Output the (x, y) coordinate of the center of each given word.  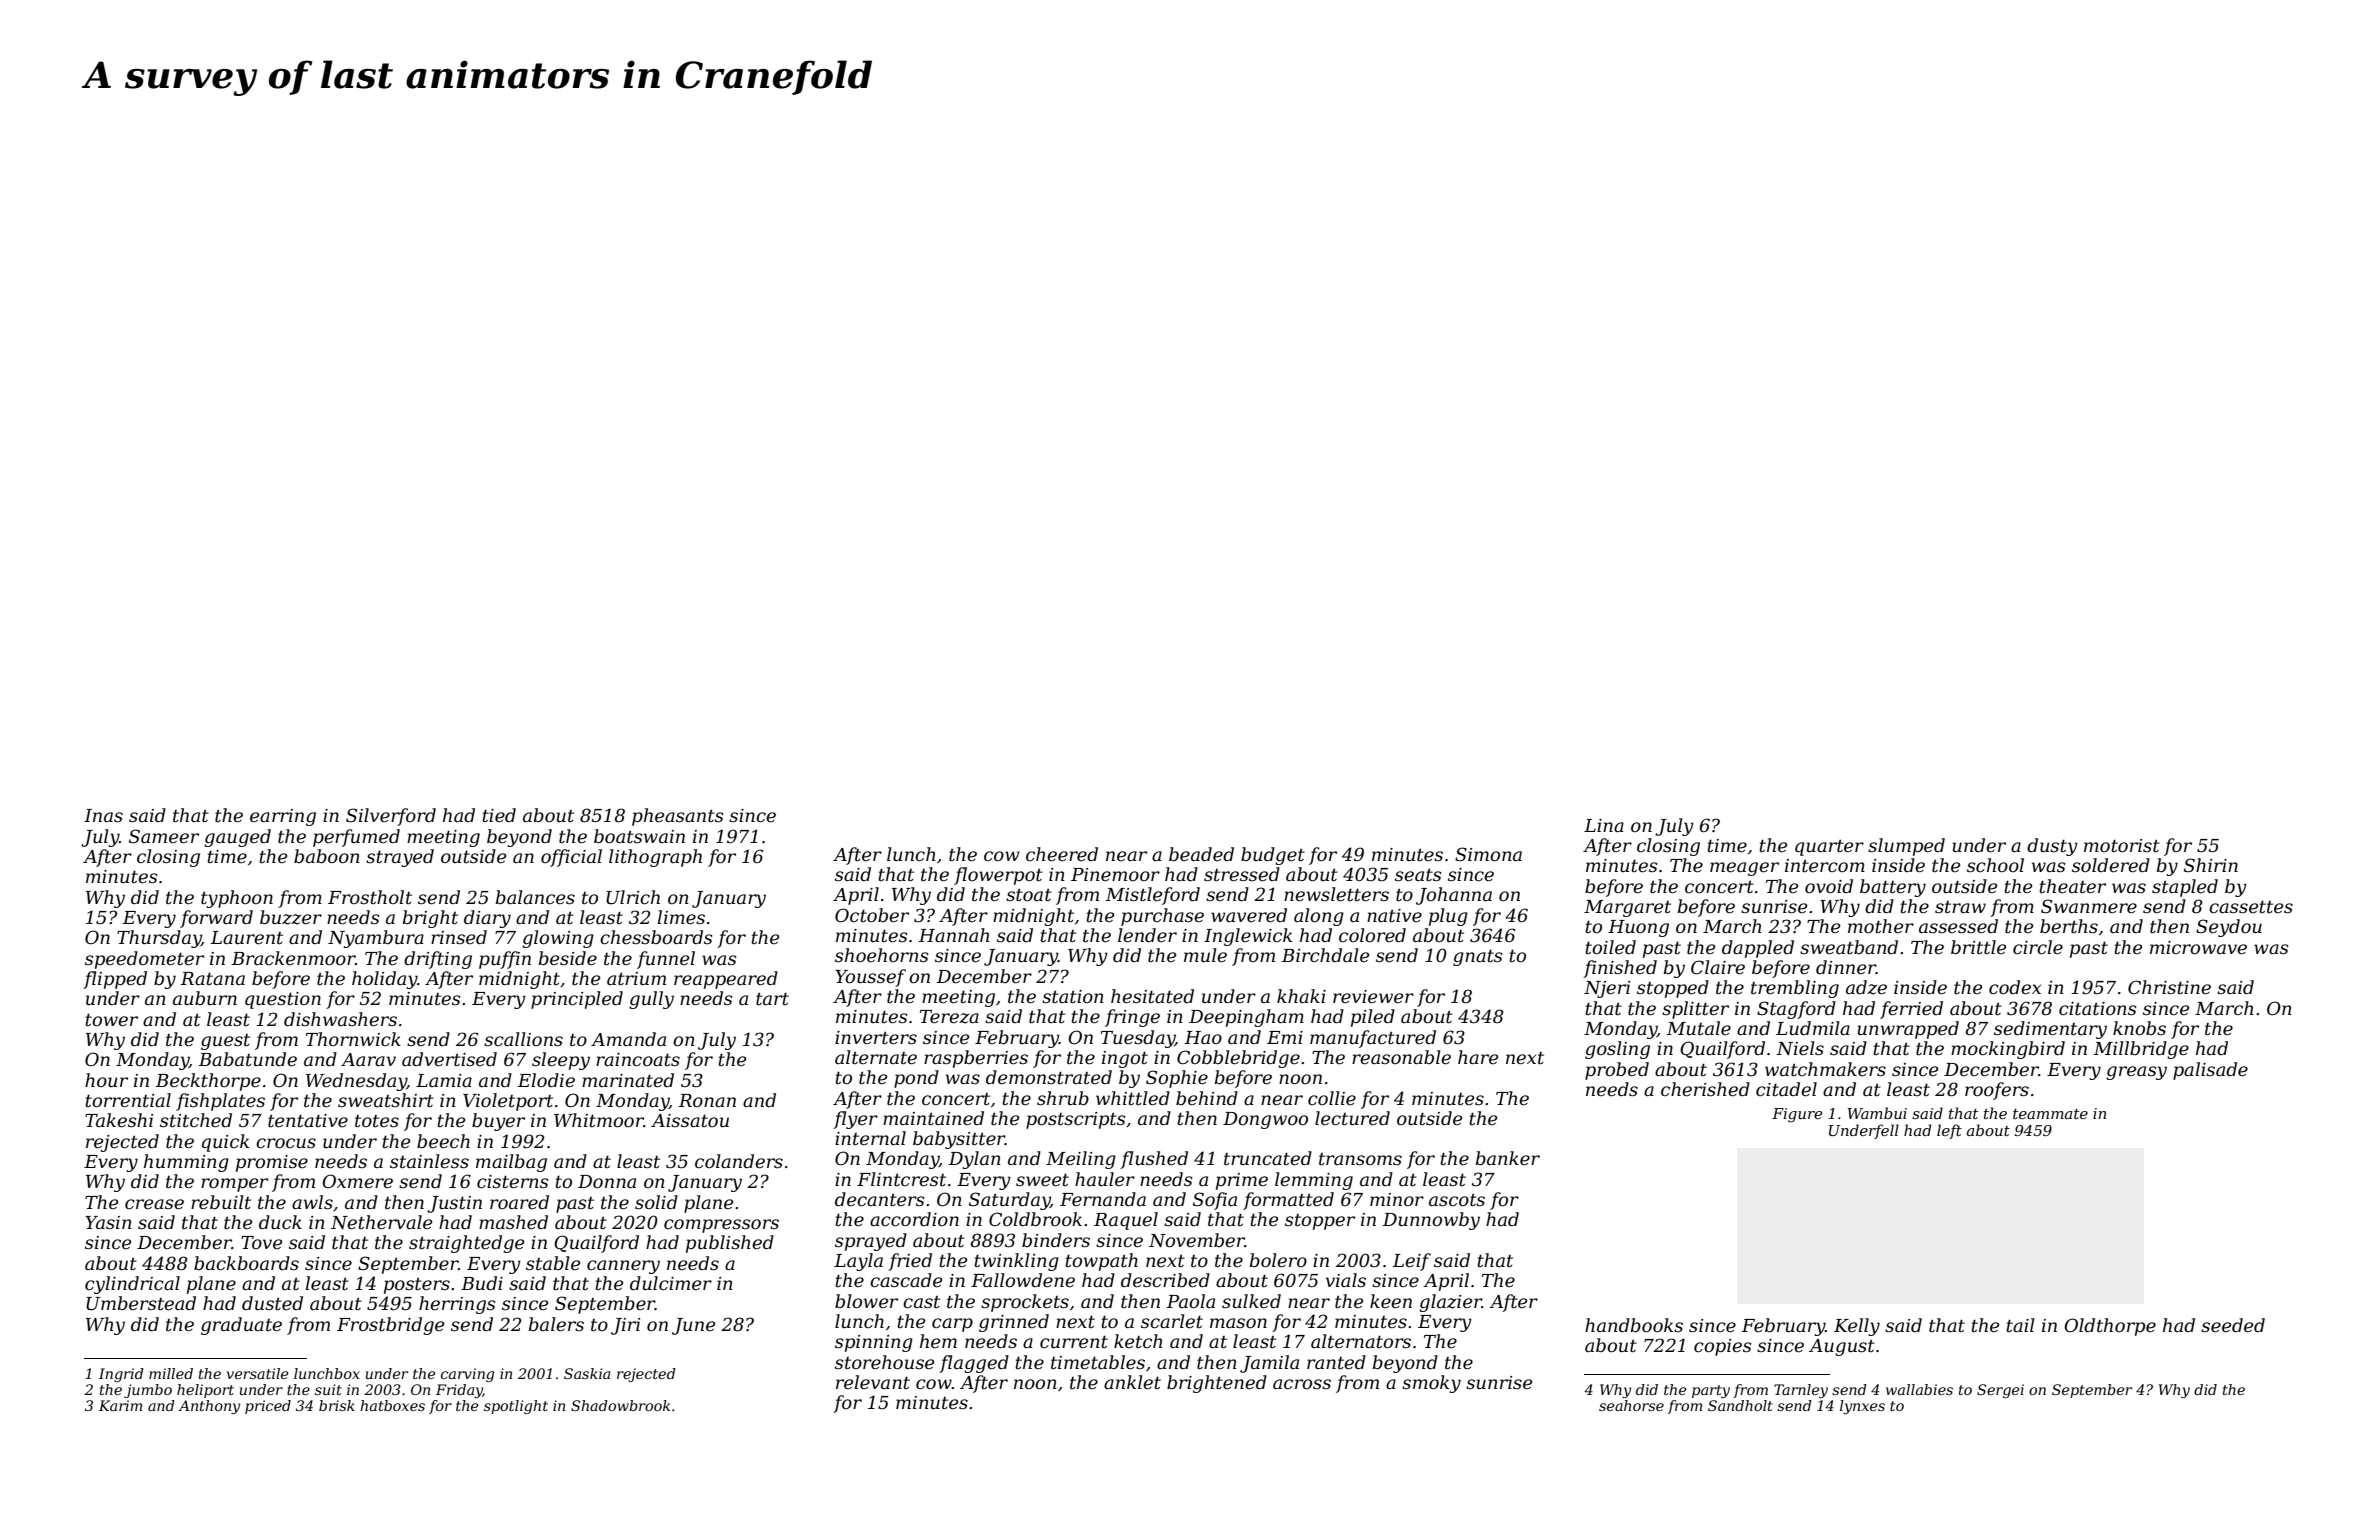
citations (2098, 1009)
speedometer (144, 960)
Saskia (587, 1373)
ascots (1457, 1200)
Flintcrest (901, 1179)
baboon (327, 856)
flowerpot (998, 876)
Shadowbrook (620, 1405)
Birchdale (1325, 955)
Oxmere (358, 1181)
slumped (1906, 847)
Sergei (2000, 1391)
